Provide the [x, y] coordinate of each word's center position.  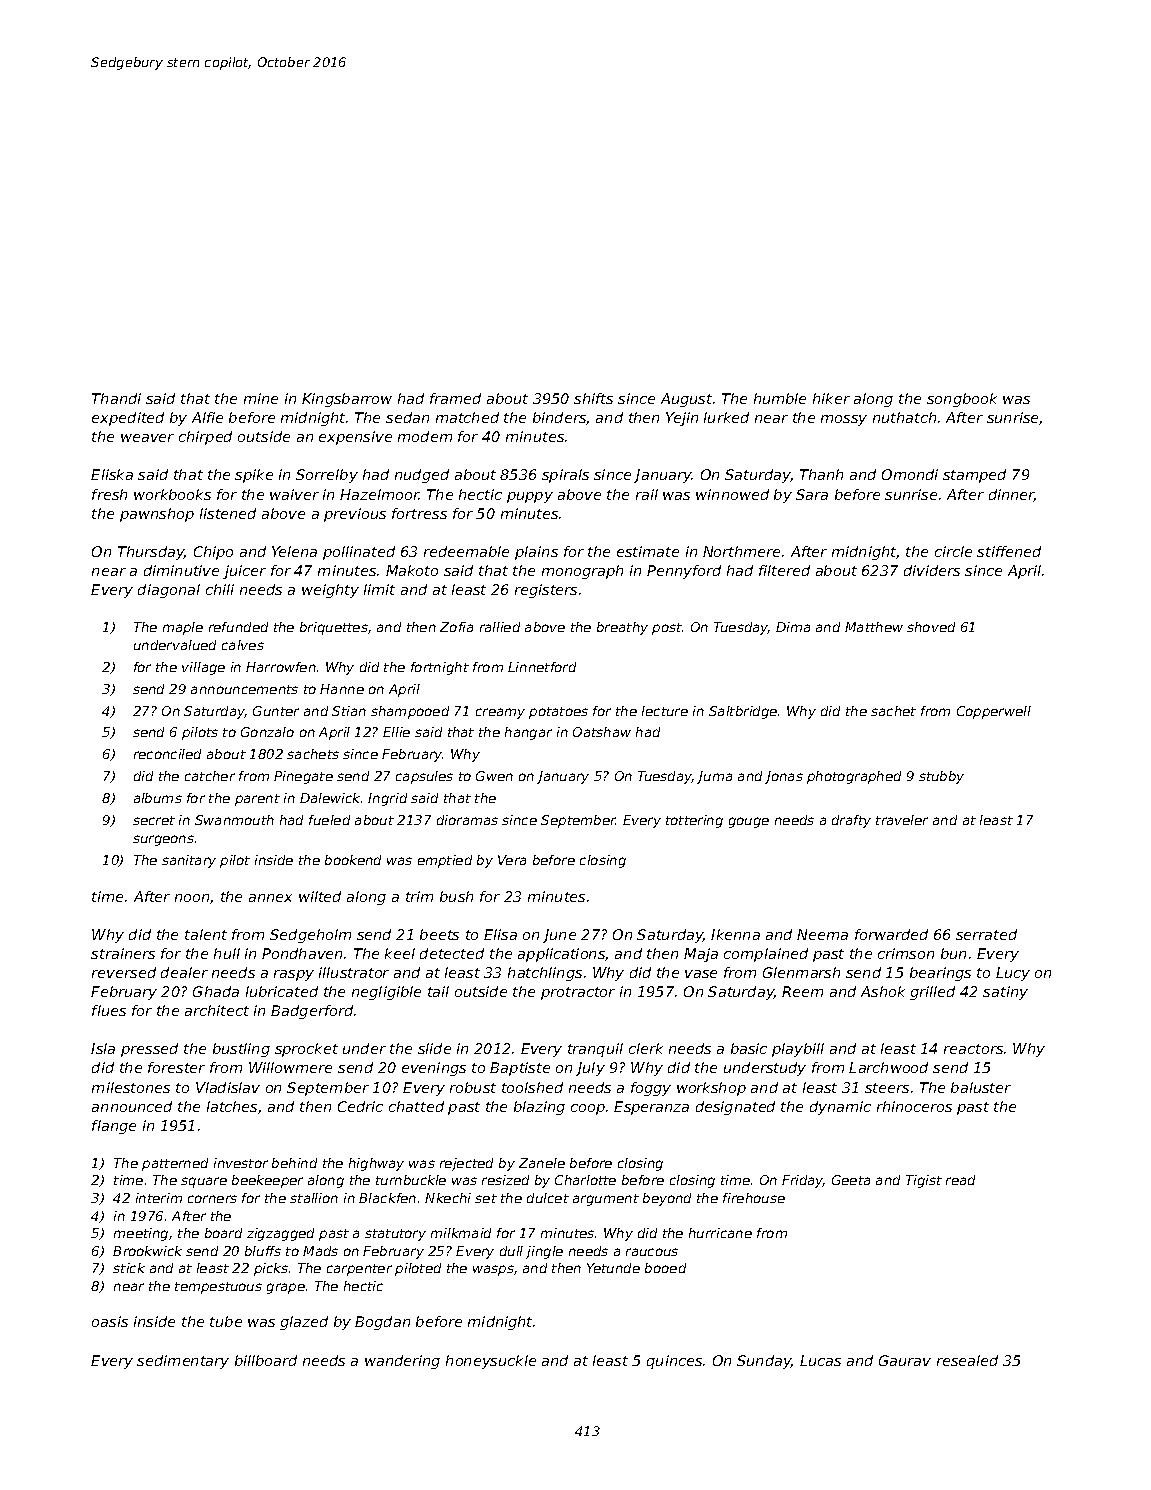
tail [438, 991]
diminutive [181, 570]
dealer [184, 972]
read [960, 1180]
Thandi [116, 398]
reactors [973, 1049]
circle [953, 551]
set [486, 1198]
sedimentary [183, 1362]
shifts [593, 398]
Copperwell [994, 712]
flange [114, 1127]
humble [780, 398]
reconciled [167, 754]
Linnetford [542, 667]
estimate [648, 551]
